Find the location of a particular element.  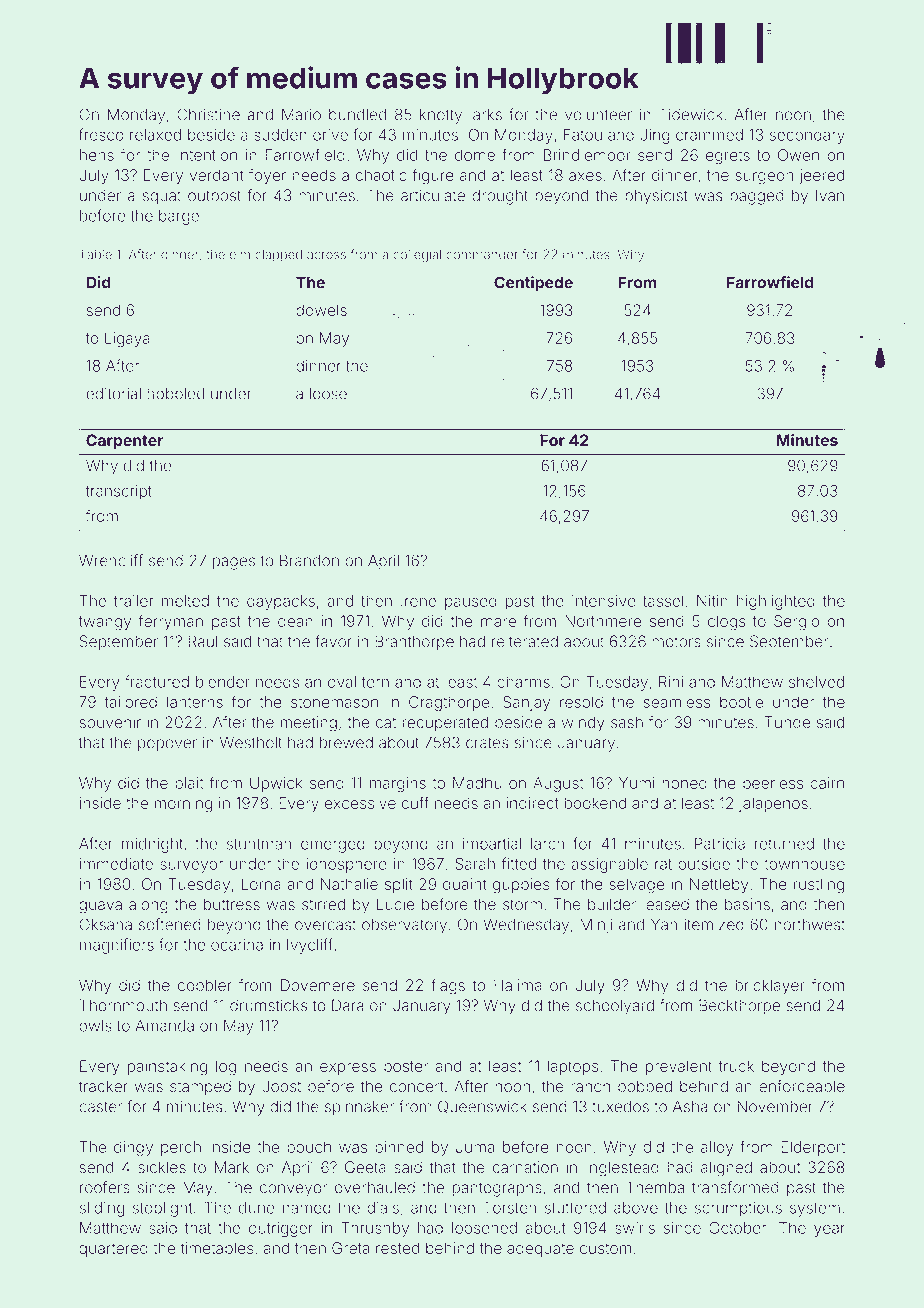

Elderport is located at coordinates (813, 1148).
